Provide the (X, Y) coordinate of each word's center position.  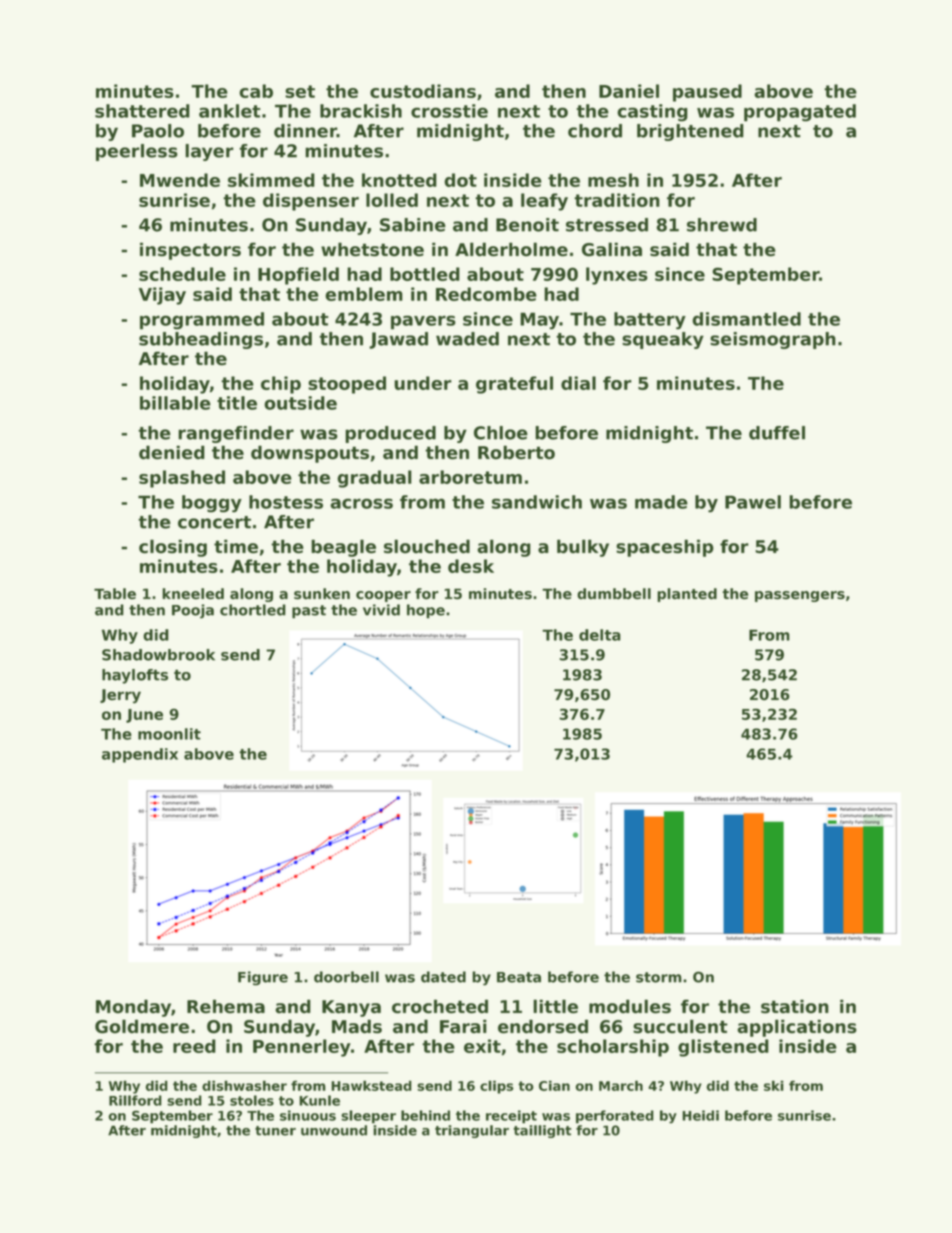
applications (797, 1028)
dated (443, 977)
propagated (800, 113)
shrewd (722, 225)
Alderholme (511, 249)
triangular (472, 1131)
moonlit (169, 734)
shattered (142, 111)
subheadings (201, 340)
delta (600, 635)
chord (595, 131)
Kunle (319, 1100)
